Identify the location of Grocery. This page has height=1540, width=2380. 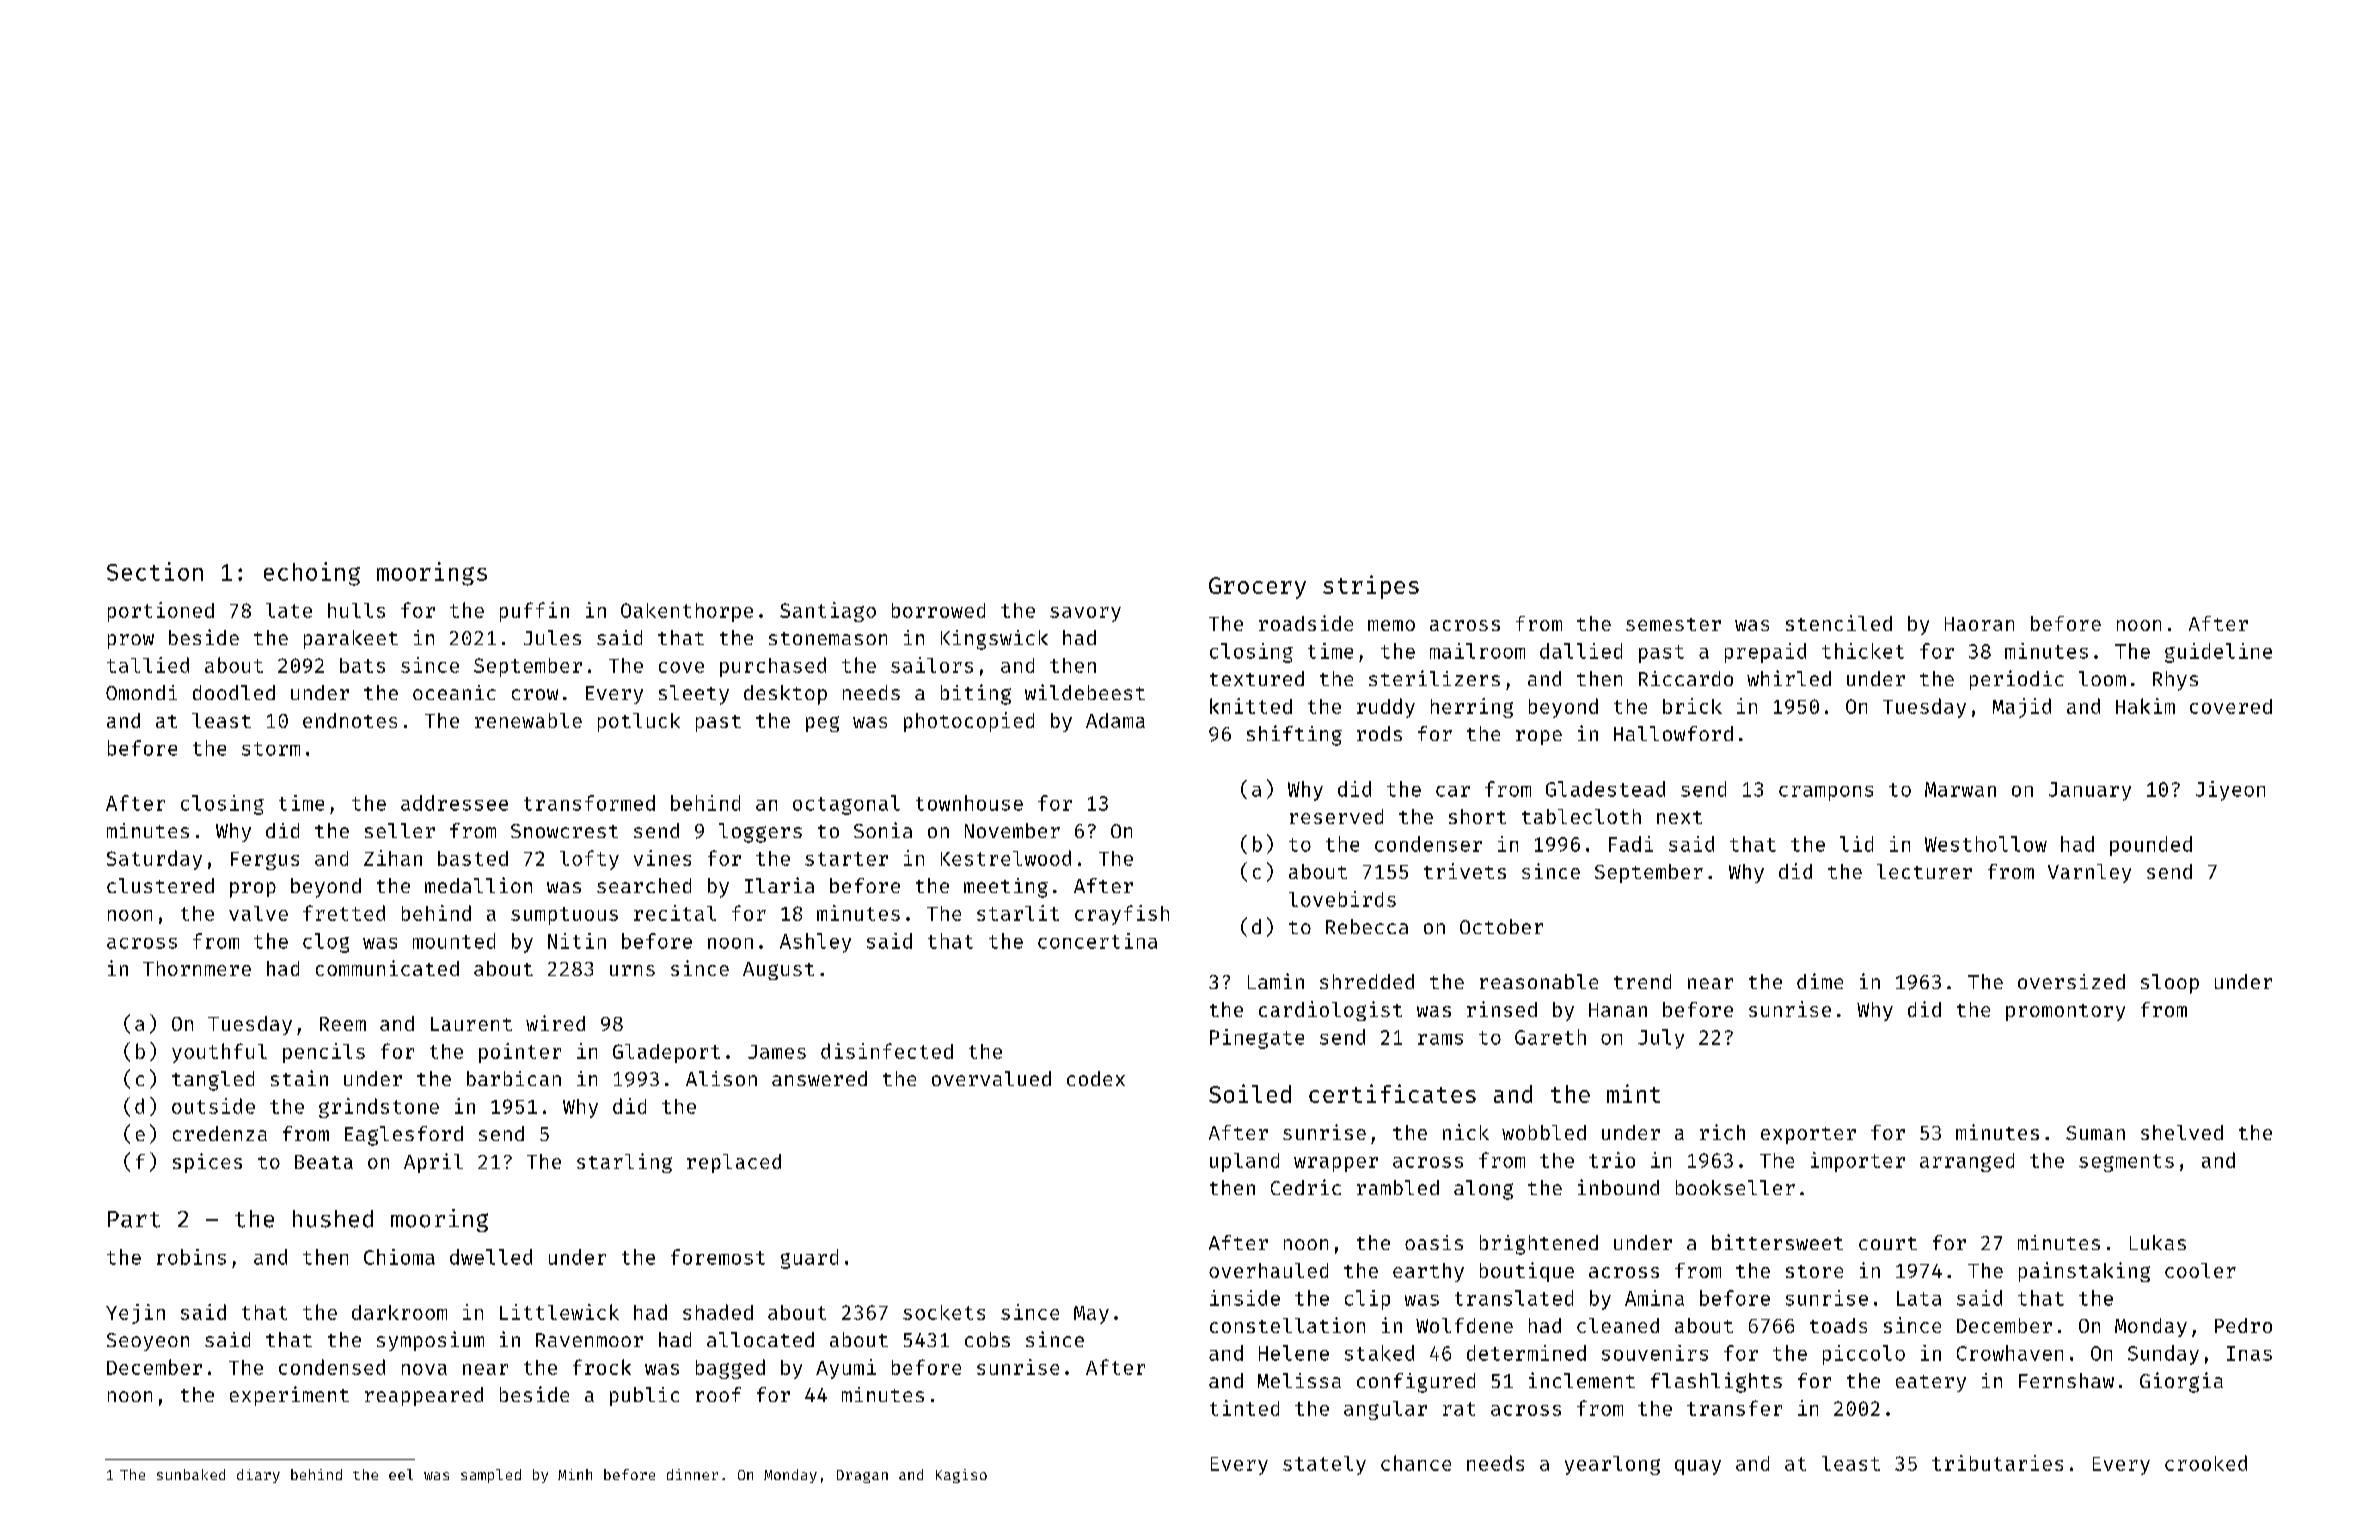
(1257, 588).
